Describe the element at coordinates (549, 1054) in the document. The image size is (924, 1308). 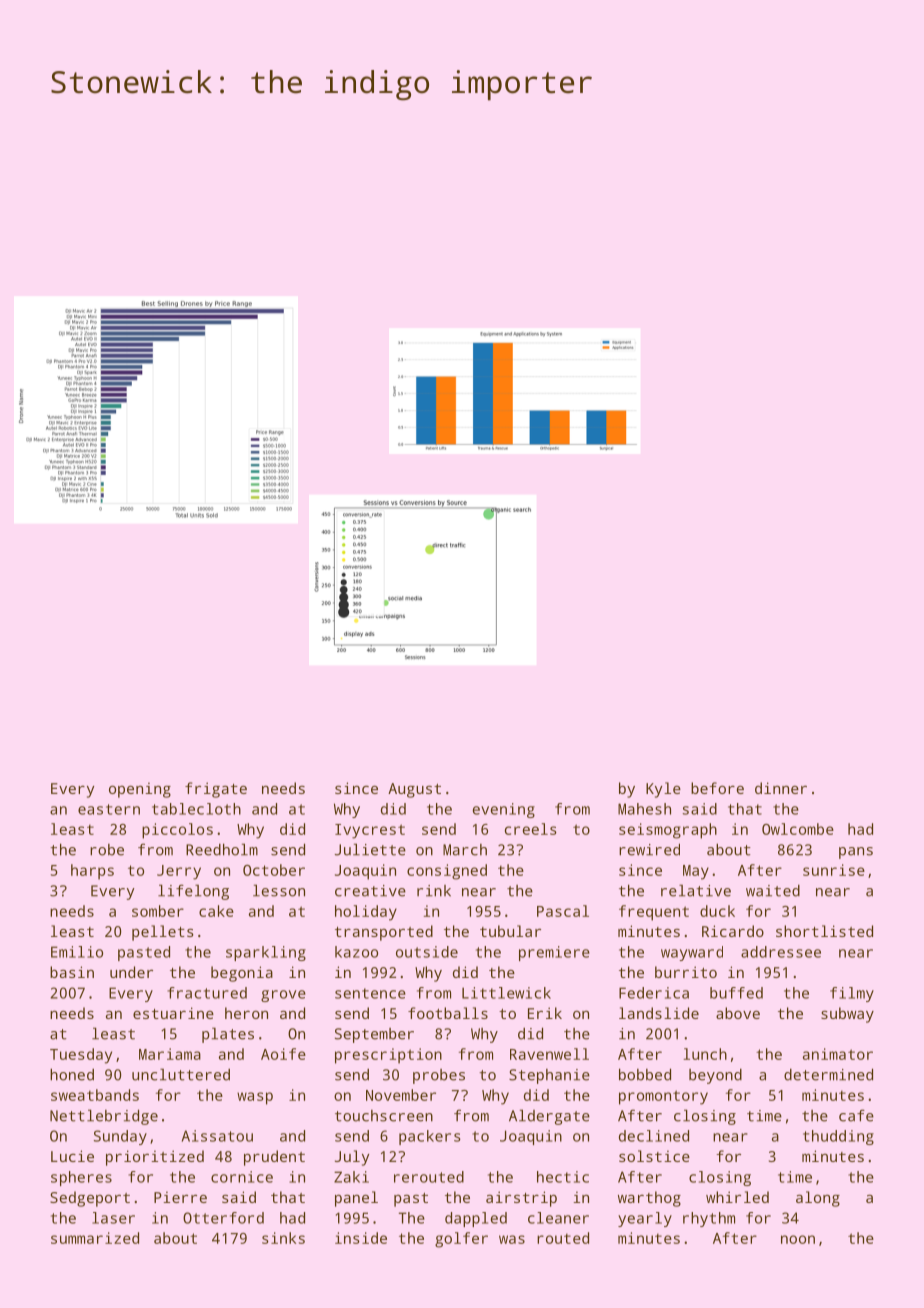
I see `Ravenwell` at that location.
